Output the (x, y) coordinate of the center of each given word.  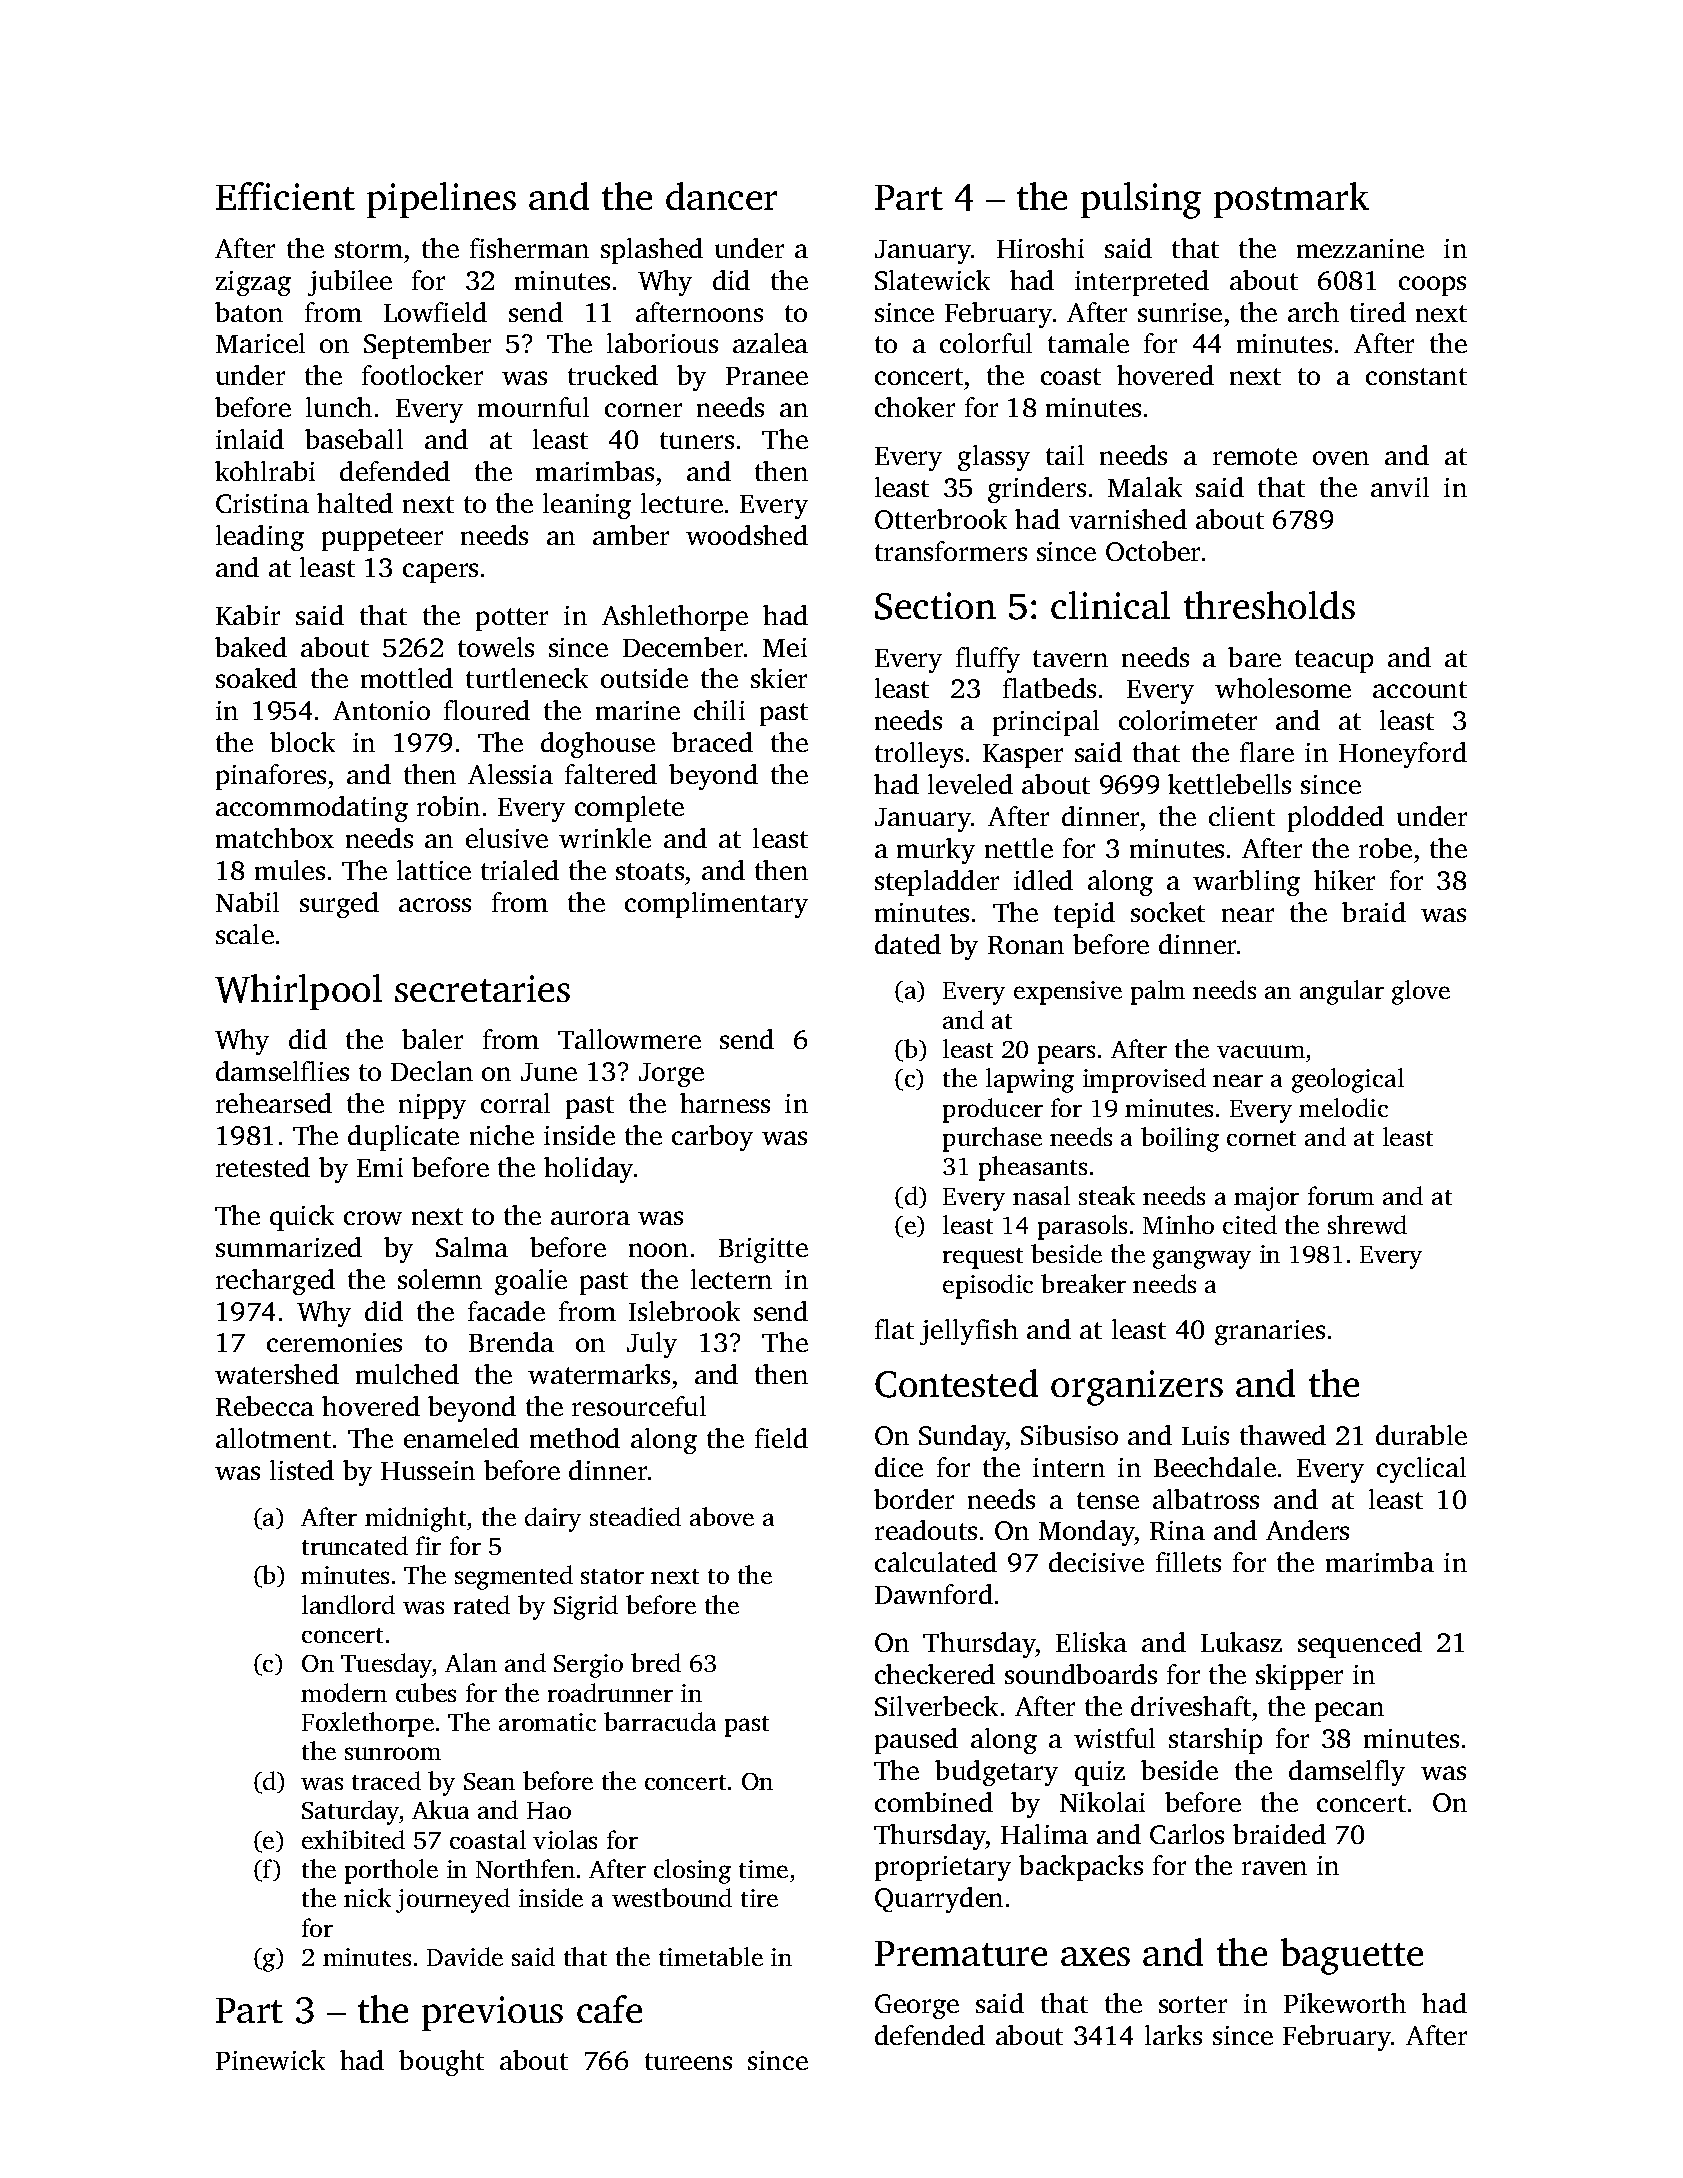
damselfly (1347, 1773)
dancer (721, 196)
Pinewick (270, 2060)
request (983, 1258)
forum (1341, 1195)
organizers (1137, 1388)
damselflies (282, 1071)
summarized (289, 1247)
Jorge (671, 1075)
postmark (1291, 200)
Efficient (285, 196)
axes (1095, 1956)
